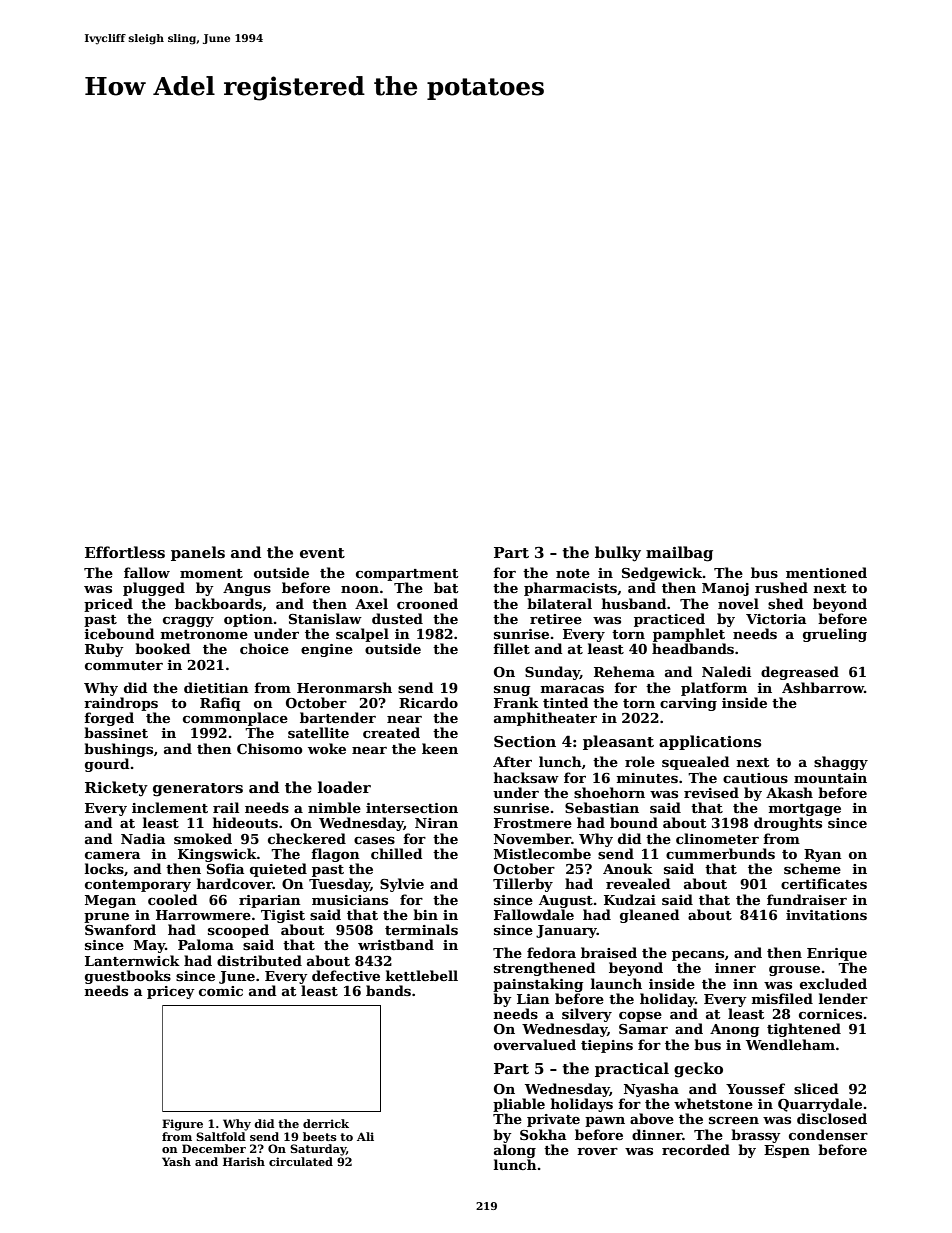 The height and width of the image is (1233, 952). What do you see at coordinates (511, 648) in the image?
I see `fillet` at bounding box center [511, 648].
